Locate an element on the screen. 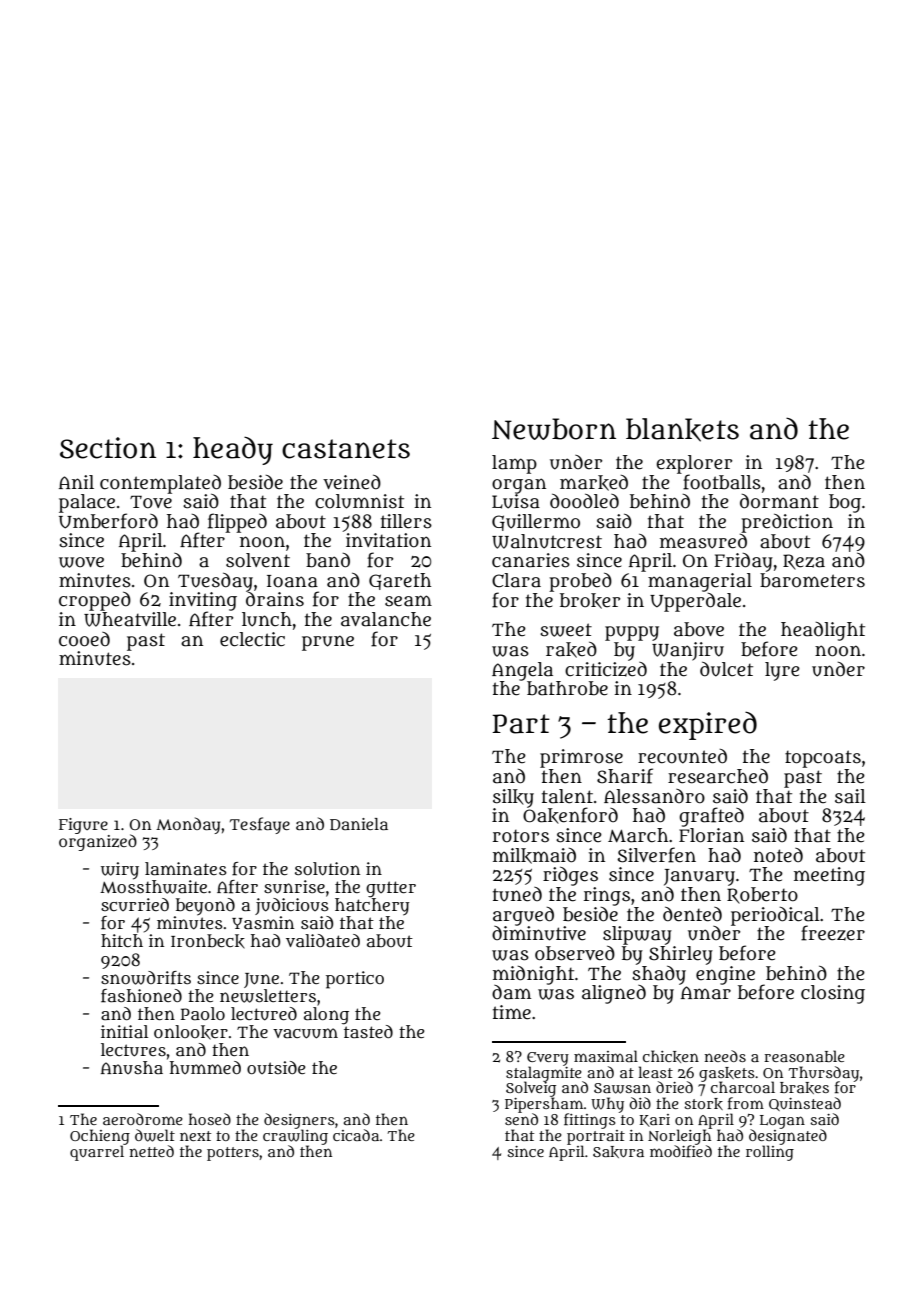  measured is located at coordinates (703, 541).
